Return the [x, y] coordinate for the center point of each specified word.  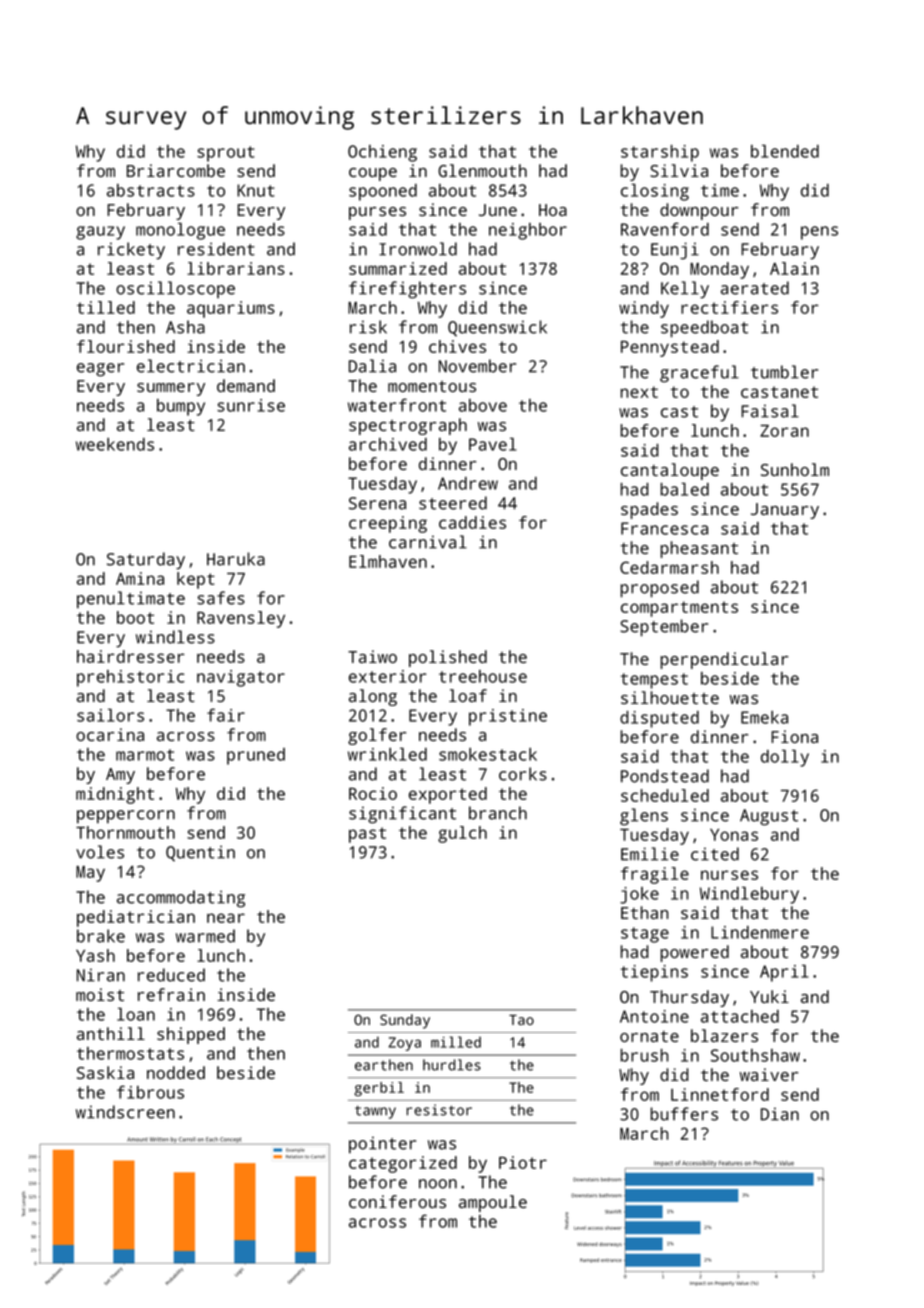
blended [785, 151]
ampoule [493, 1203]
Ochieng [382, 153]
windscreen [125, 1112]
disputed [659, 719]
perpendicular [724, 660]
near [226, 918]
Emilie [650, 854]
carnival [428, 542]
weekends [115, 444]
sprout [226, 154]
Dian [780, 1114]
